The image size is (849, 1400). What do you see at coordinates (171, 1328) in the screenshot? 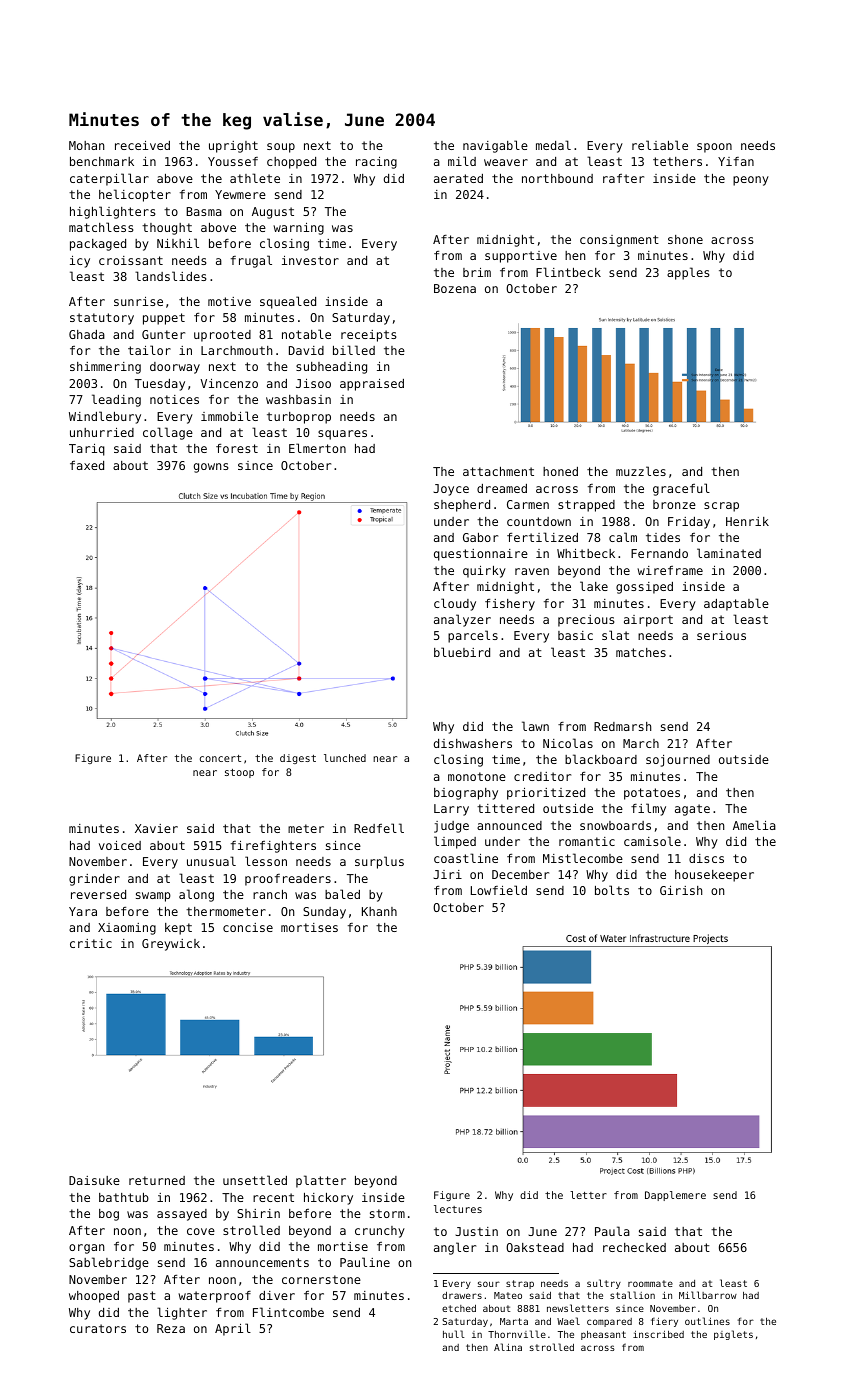
I see `Reza` at bounding box center [171, 1328].
